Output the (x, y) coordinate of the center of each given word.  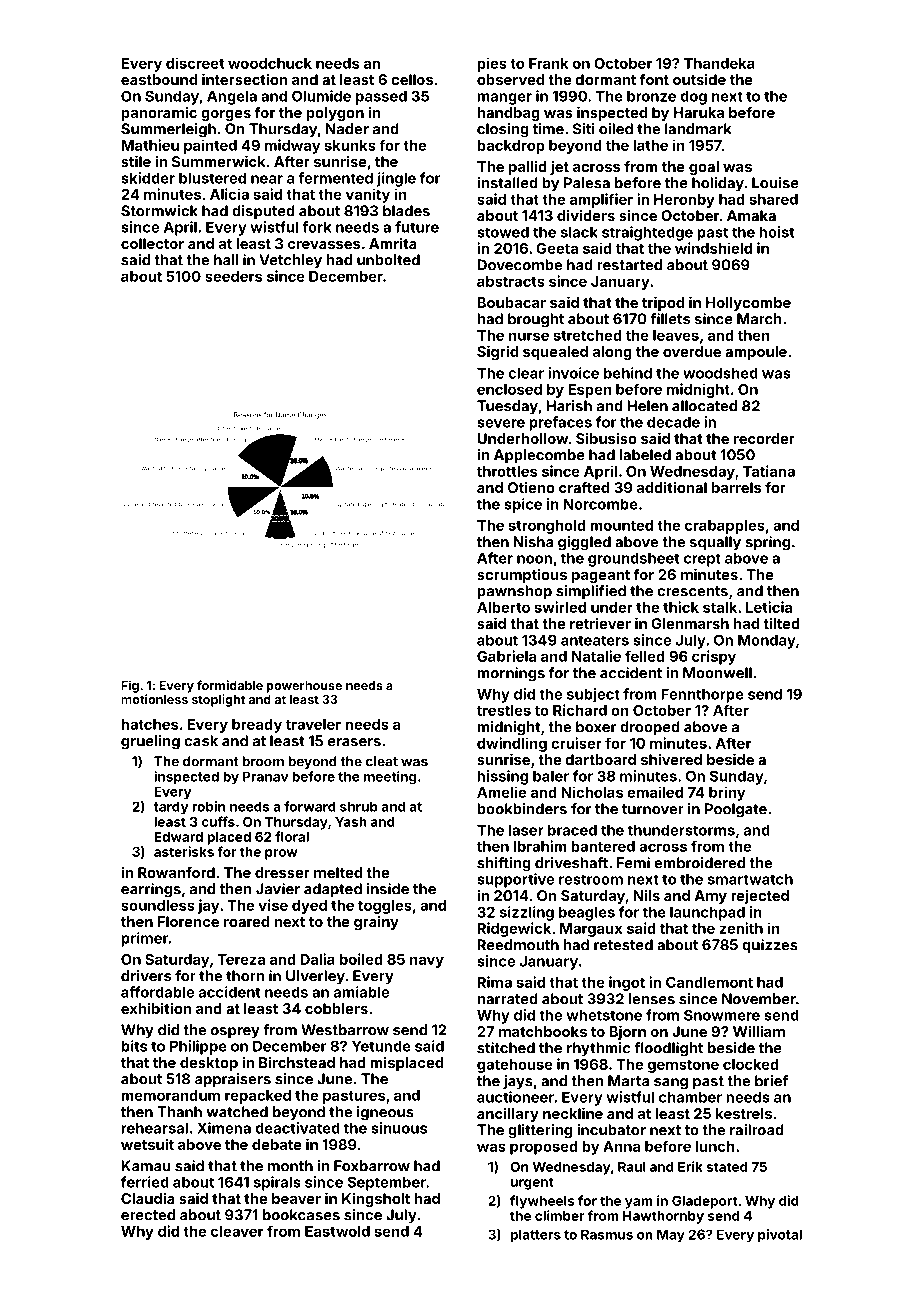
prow (281, 854)
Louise (775, 183)
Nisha (533, 542)
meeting (390, 778)
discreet (195, 63)
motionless (154, 699)
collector (152, 243)
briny (727, 793)
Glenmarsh (690, 623)
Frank (549, 63)
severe (501, 423)
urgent (532, 1183)
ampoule (756, 353)
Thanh (179, 1112)
